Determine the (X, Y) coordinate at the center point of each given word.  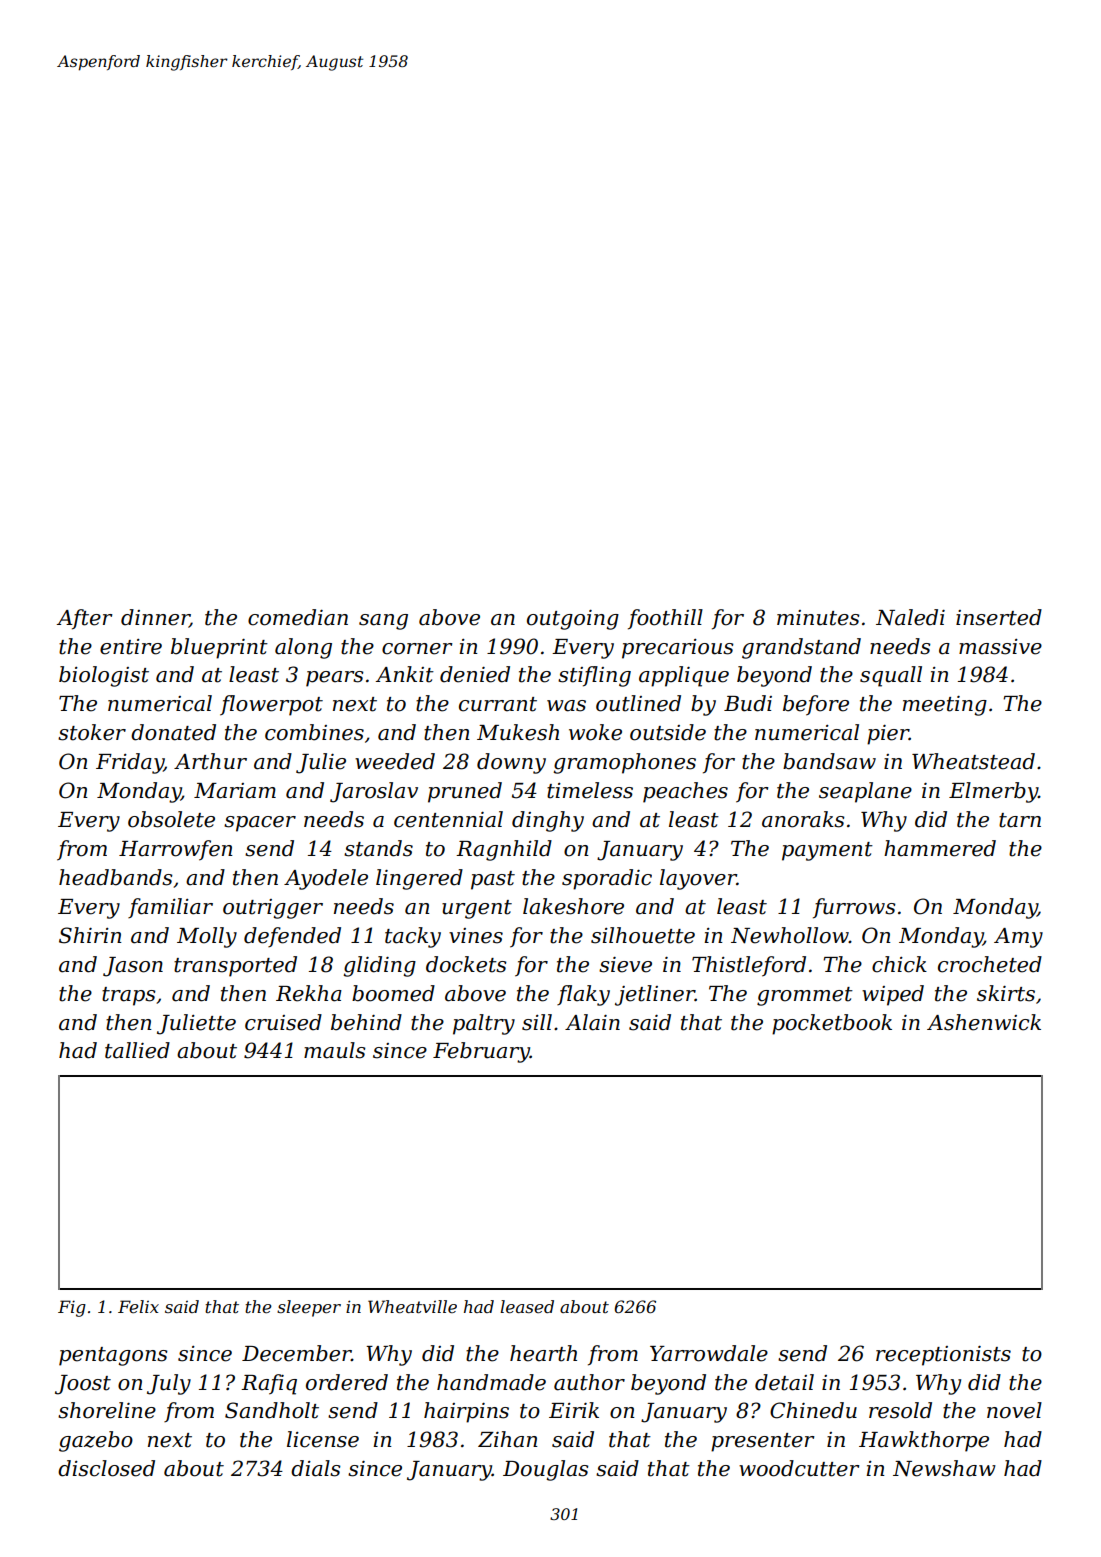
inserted (999, 617)
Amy (1018, 938)
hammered (940, 848)
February (481, 1052)
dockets (466, 964)
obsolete (171, 819)
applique (684, 676)
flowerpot (271, 705)
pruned (465, 792)
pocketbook (832, 1024)
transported (235, 966)
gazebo (96, 1441)
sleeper (309, 1308)
